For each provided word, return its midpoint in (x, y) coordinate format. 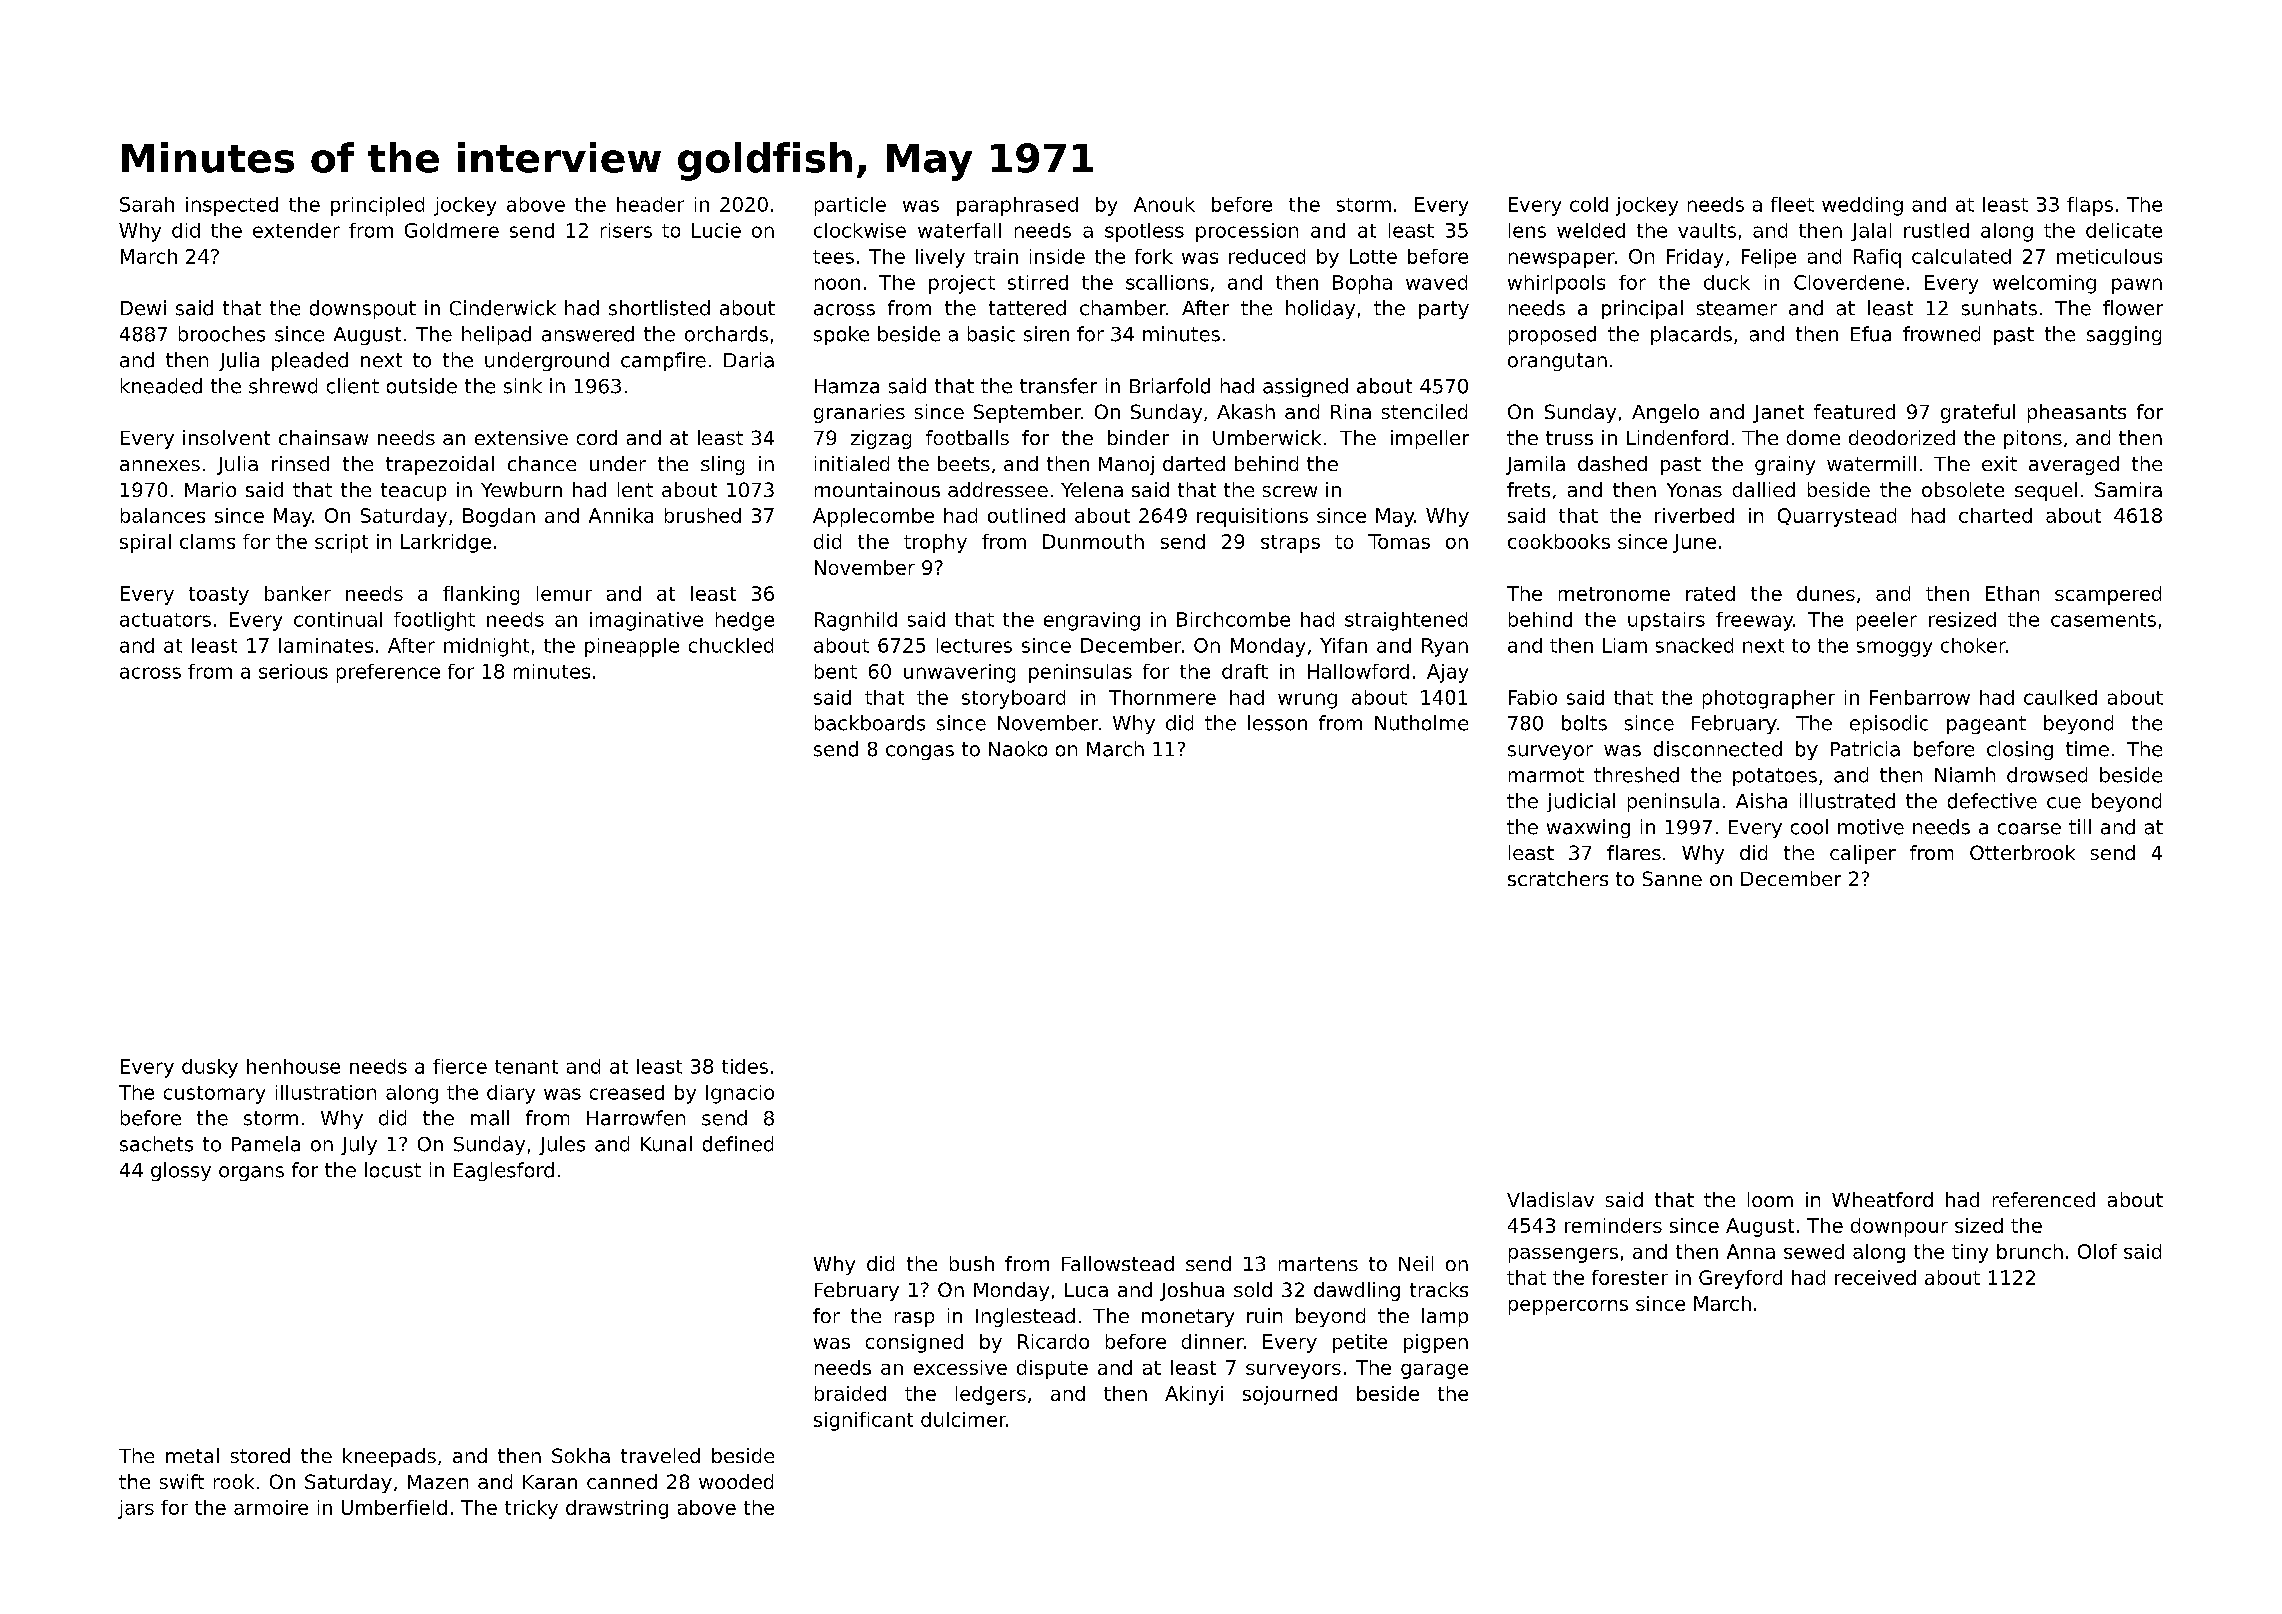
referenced (2044, 1199)
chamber (1123, 308)
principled (377, 206)
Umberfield (394, 1507)
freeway (1755, 621)
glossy (181, 1171)
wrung (1307, 701)
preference (388, 673)
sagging (2124, 335)
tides (745, 1066)
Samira (2128, 489)
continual (338, 619)
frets (1528, 489)
